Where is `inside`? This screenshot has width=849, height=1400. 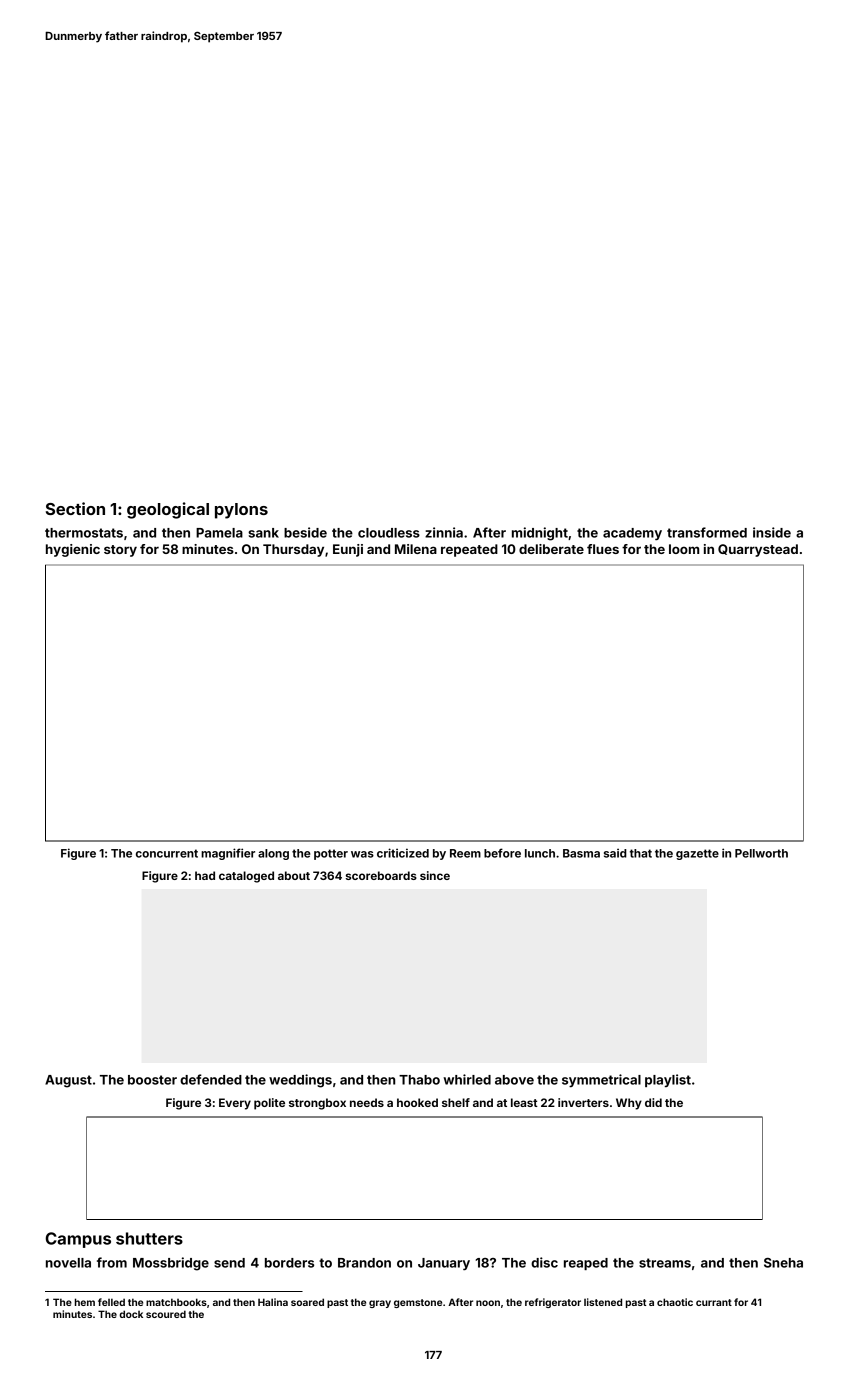
inside is located at coordinates (772, 532).
